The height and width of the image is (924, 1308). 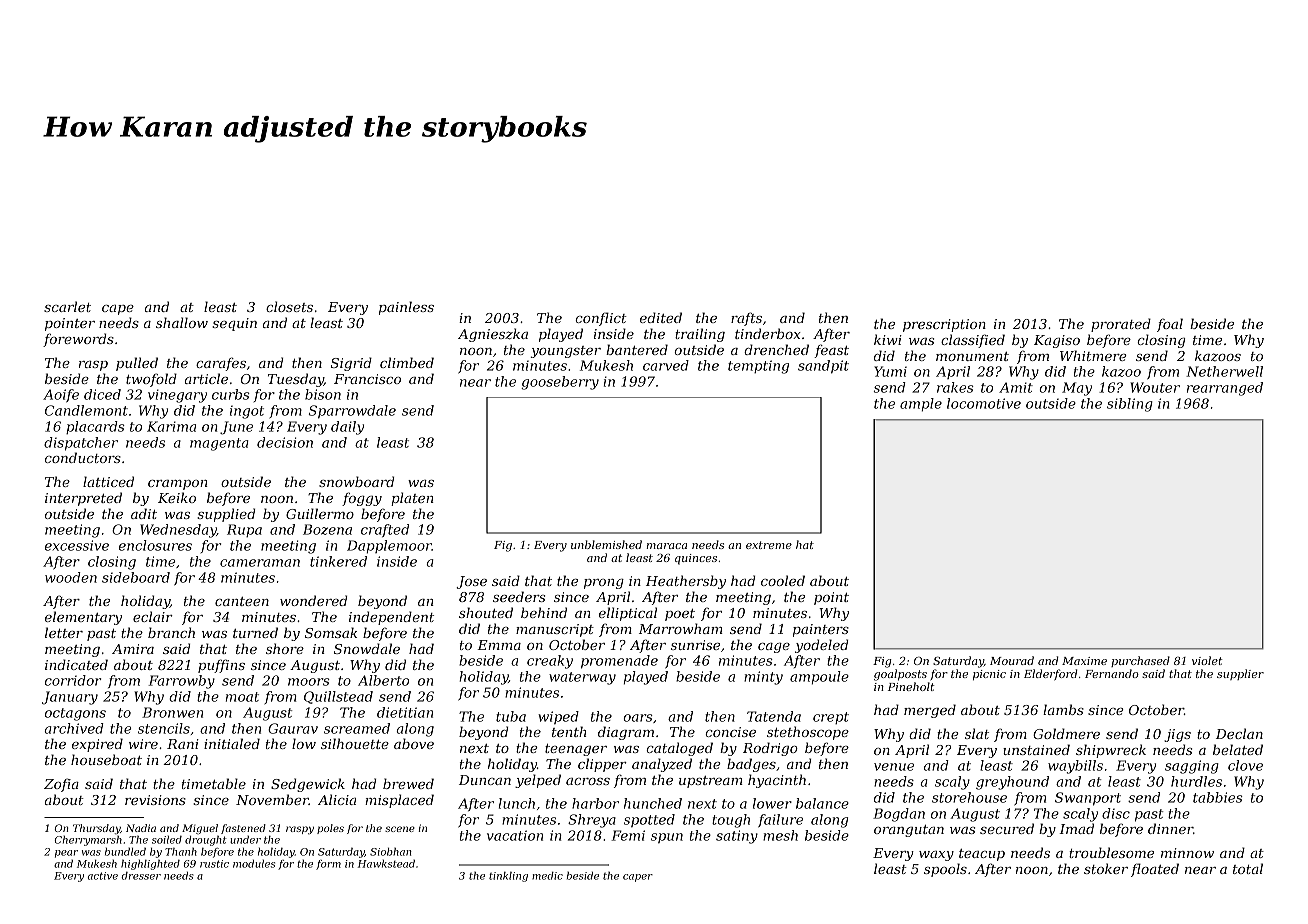 I want to click on puffins, so click(x=221, y=666).
